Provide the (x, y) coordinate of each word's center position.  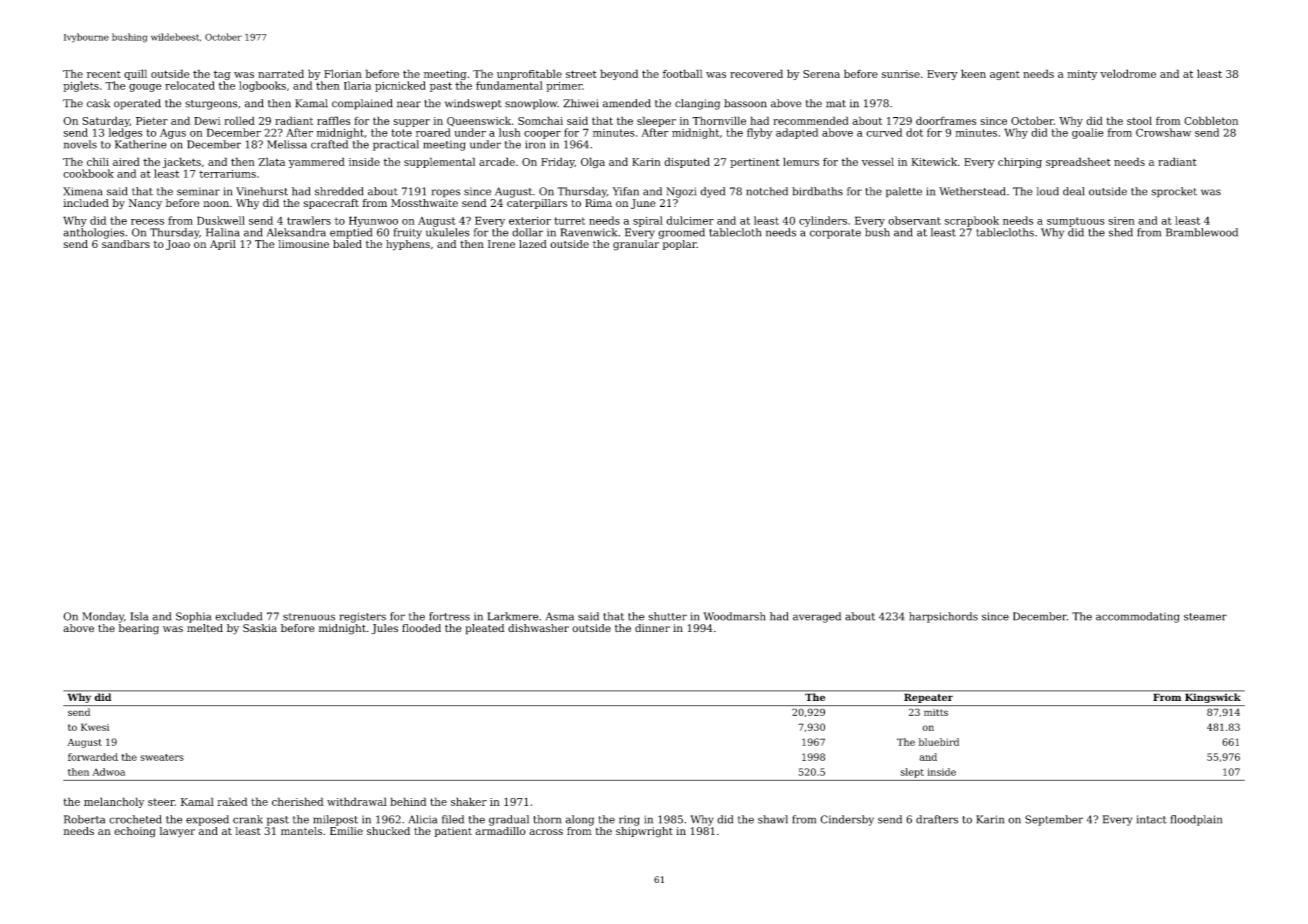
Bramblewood (1202, 232)
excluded (238, 616)
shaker (469, 801)
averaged (817, 617)
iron (535, 144)
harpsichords (943, 617)
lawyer (177, 832)
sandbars (126, 244)
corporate (835, 234)
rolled (239, 120)
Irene (501, 244)
